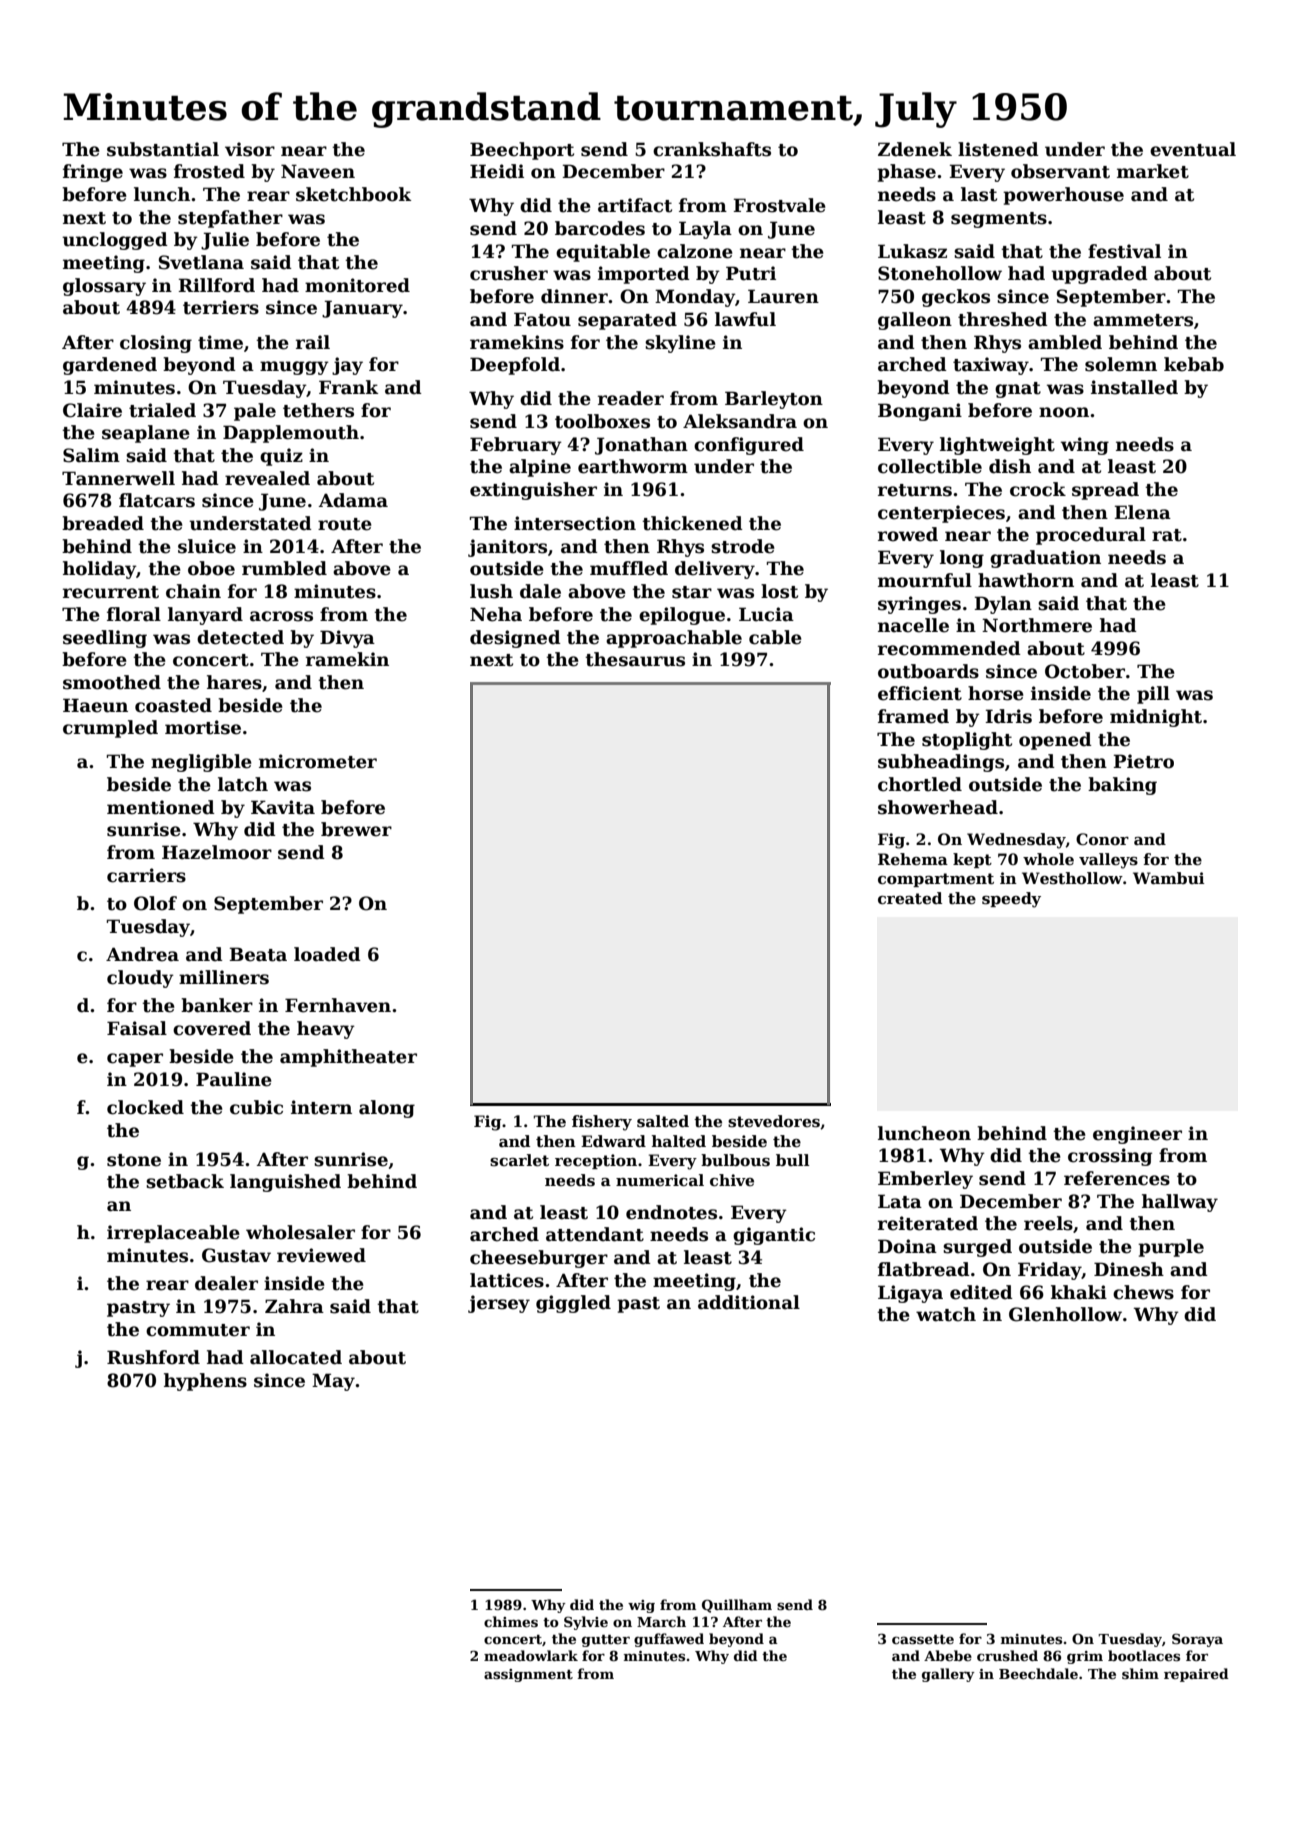 The height and width of the page is (1838, 1300). I want to click on speedy, so click(1011, 900).
